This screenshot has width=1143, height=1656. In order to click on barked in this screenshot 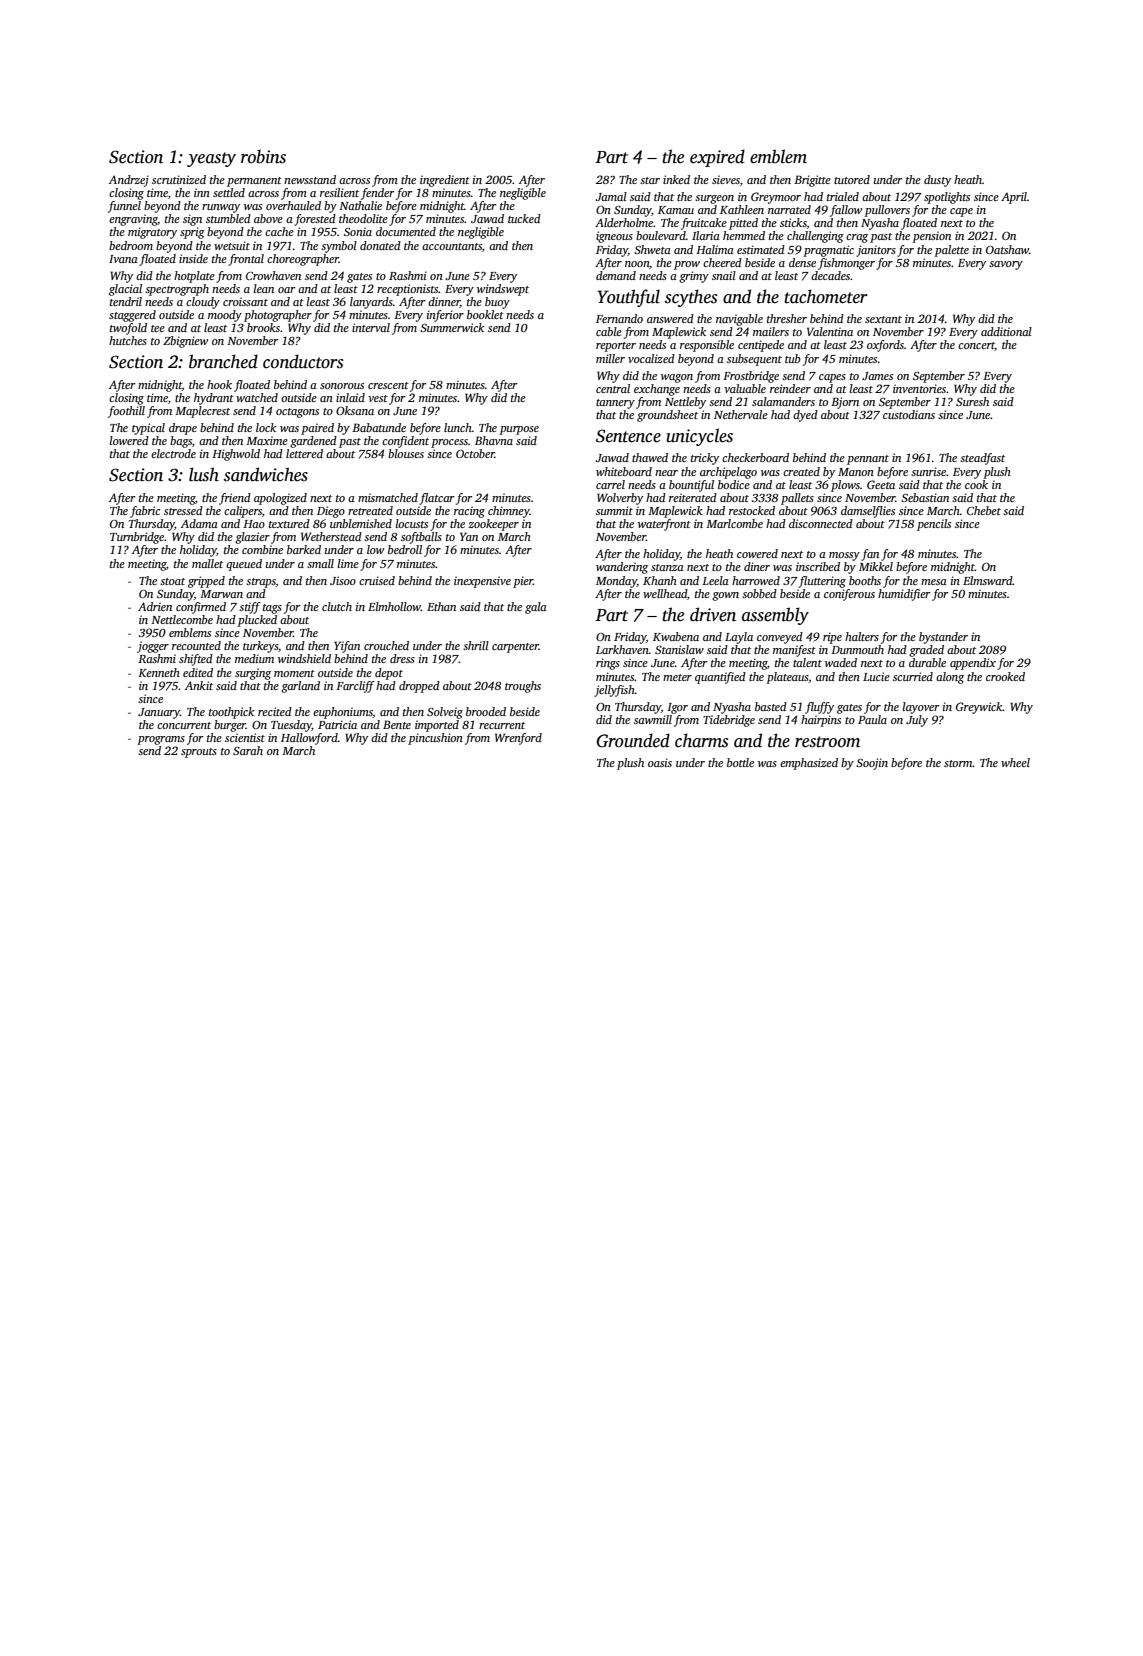, I will do `click(304, 549)`.
